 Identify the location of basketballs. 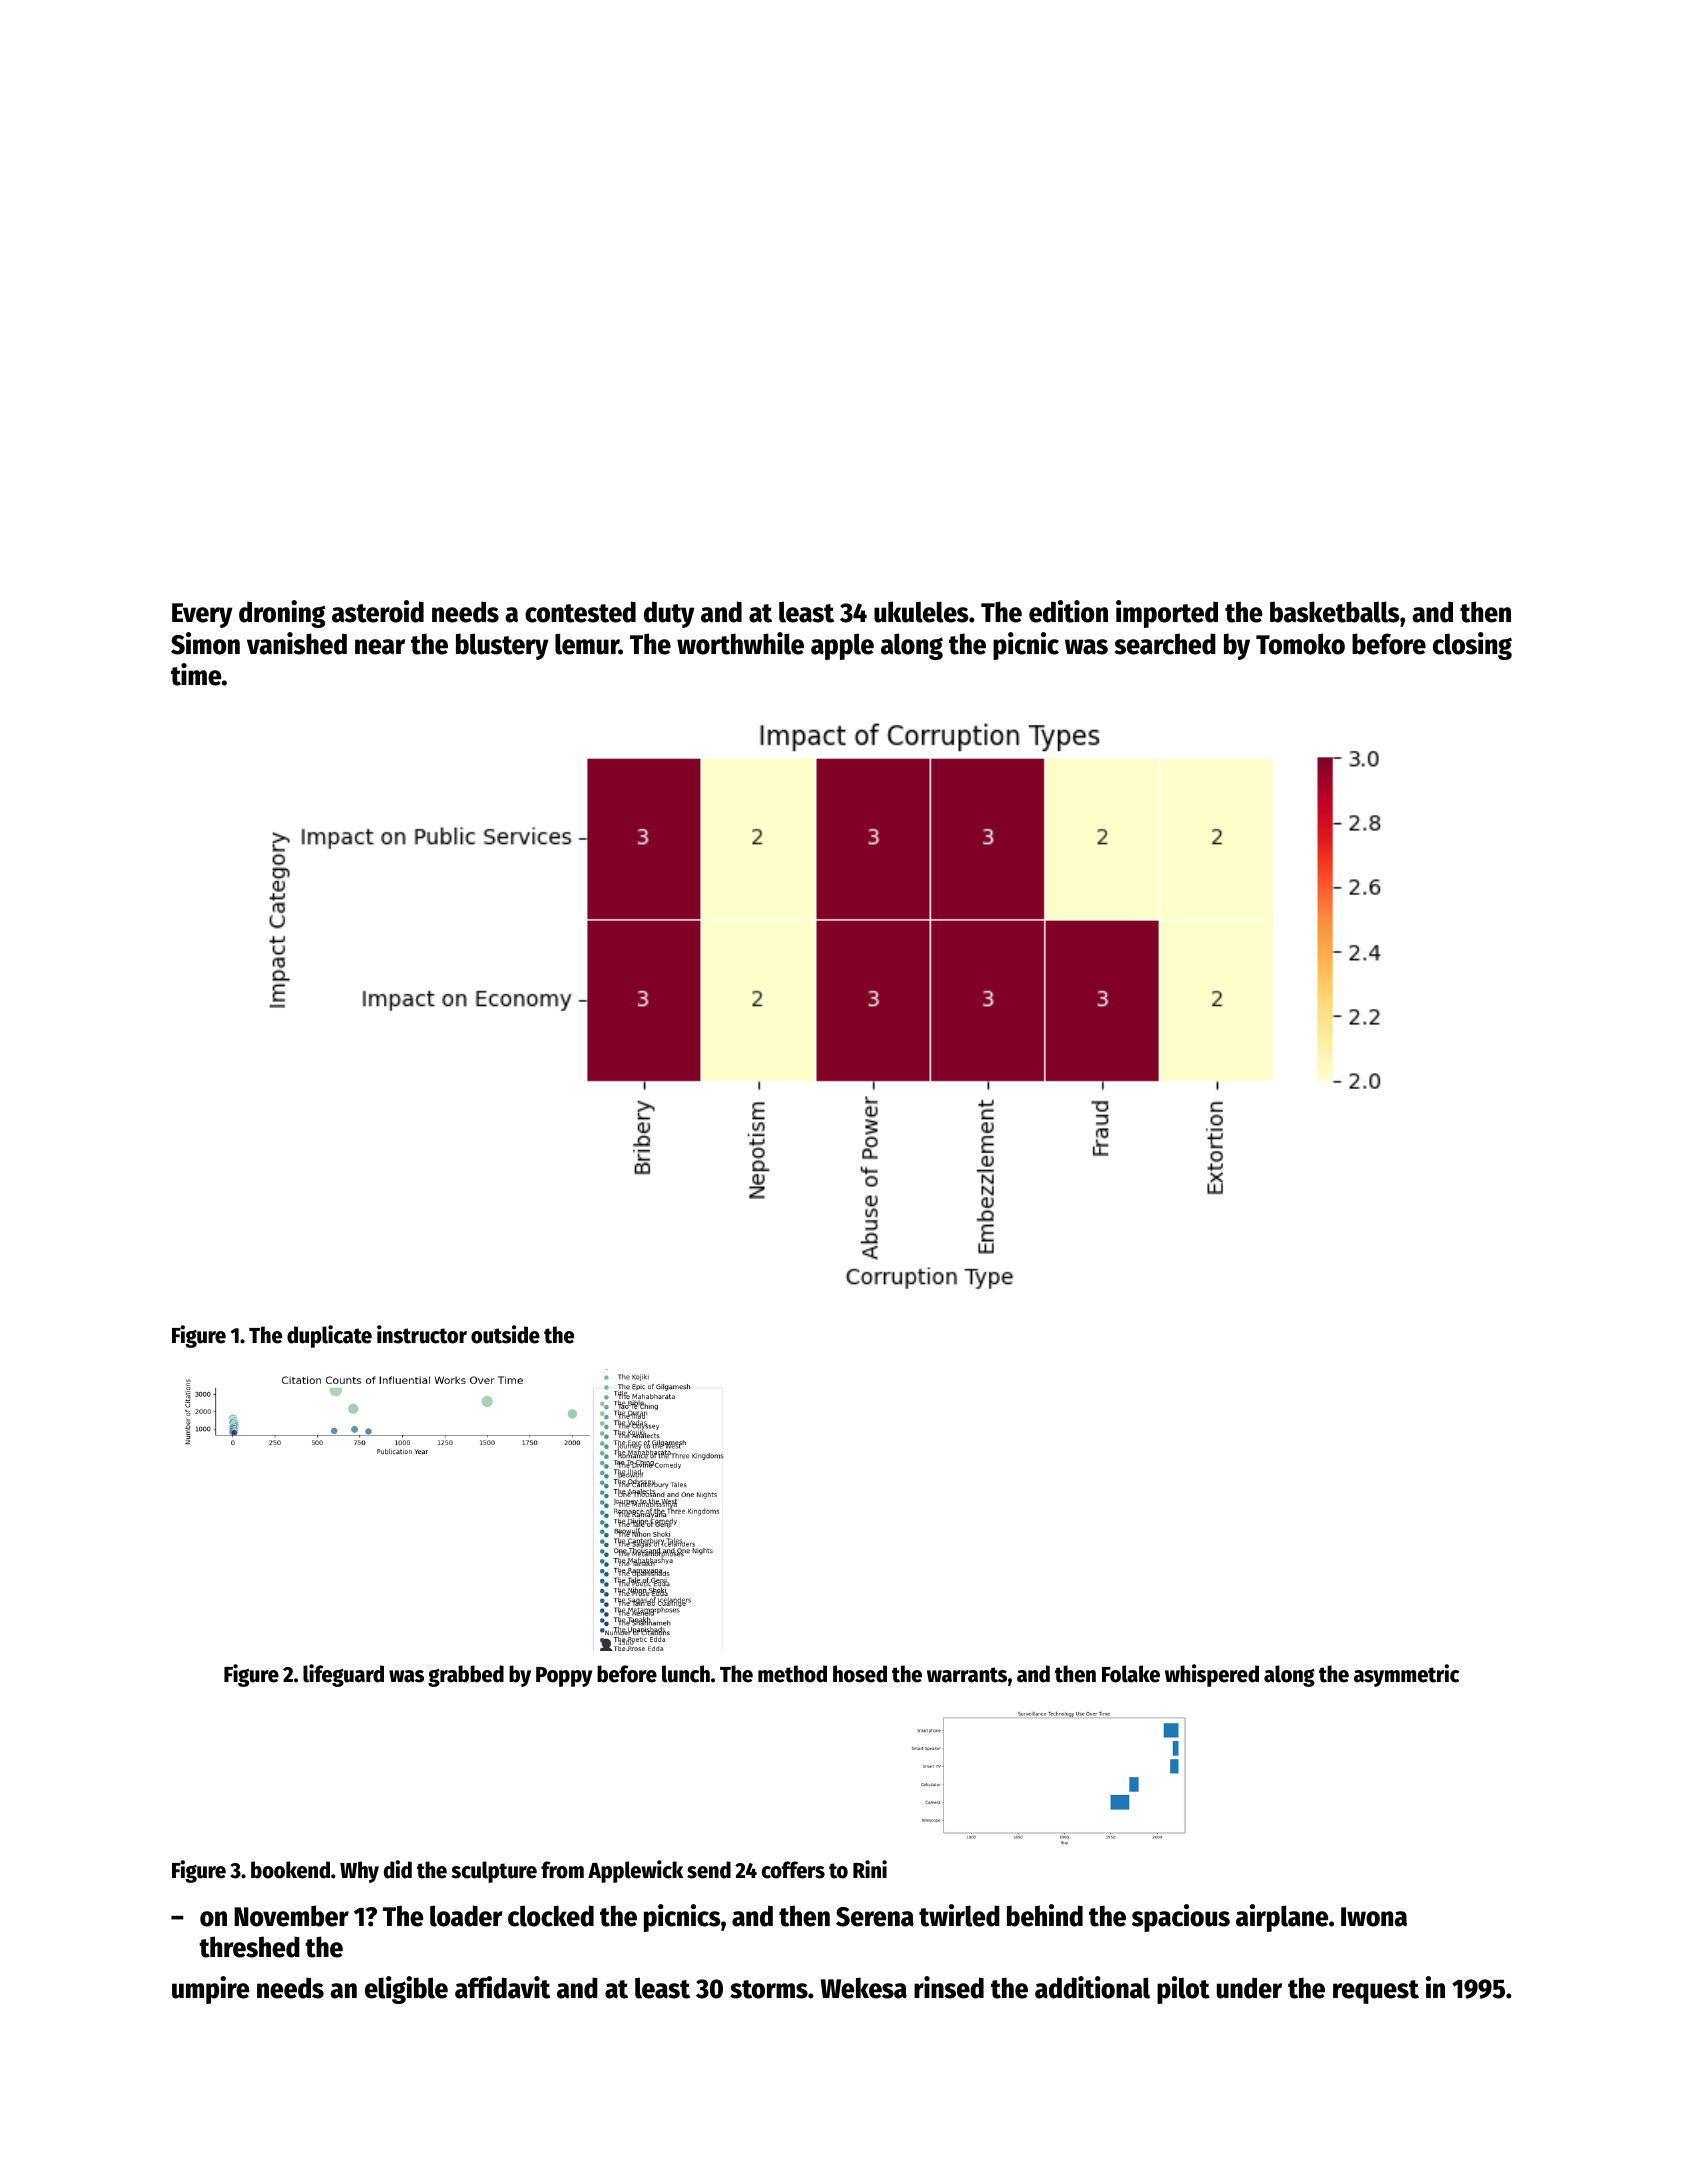
(1335, 612).
